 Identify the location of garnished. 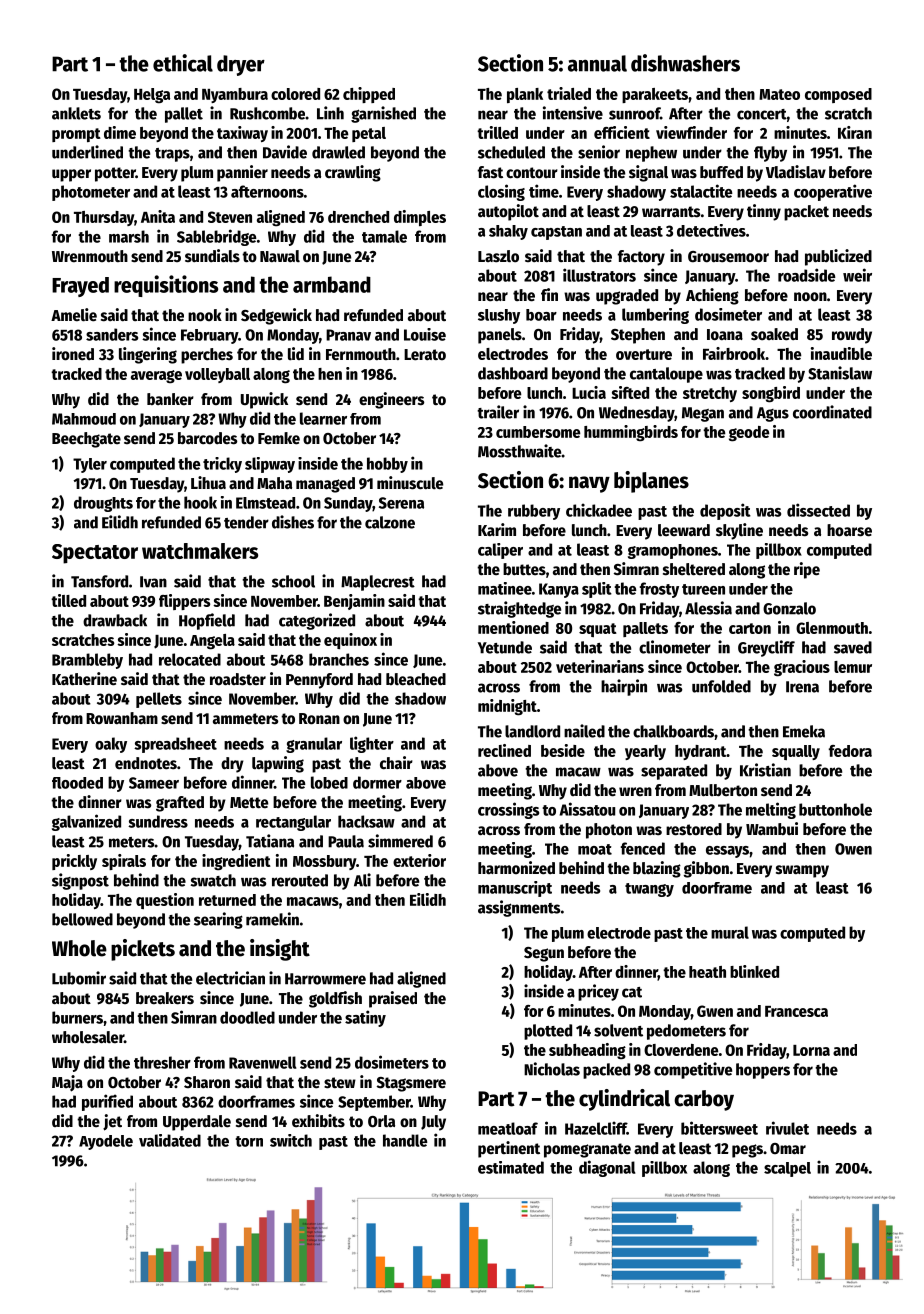
(383, 114).
